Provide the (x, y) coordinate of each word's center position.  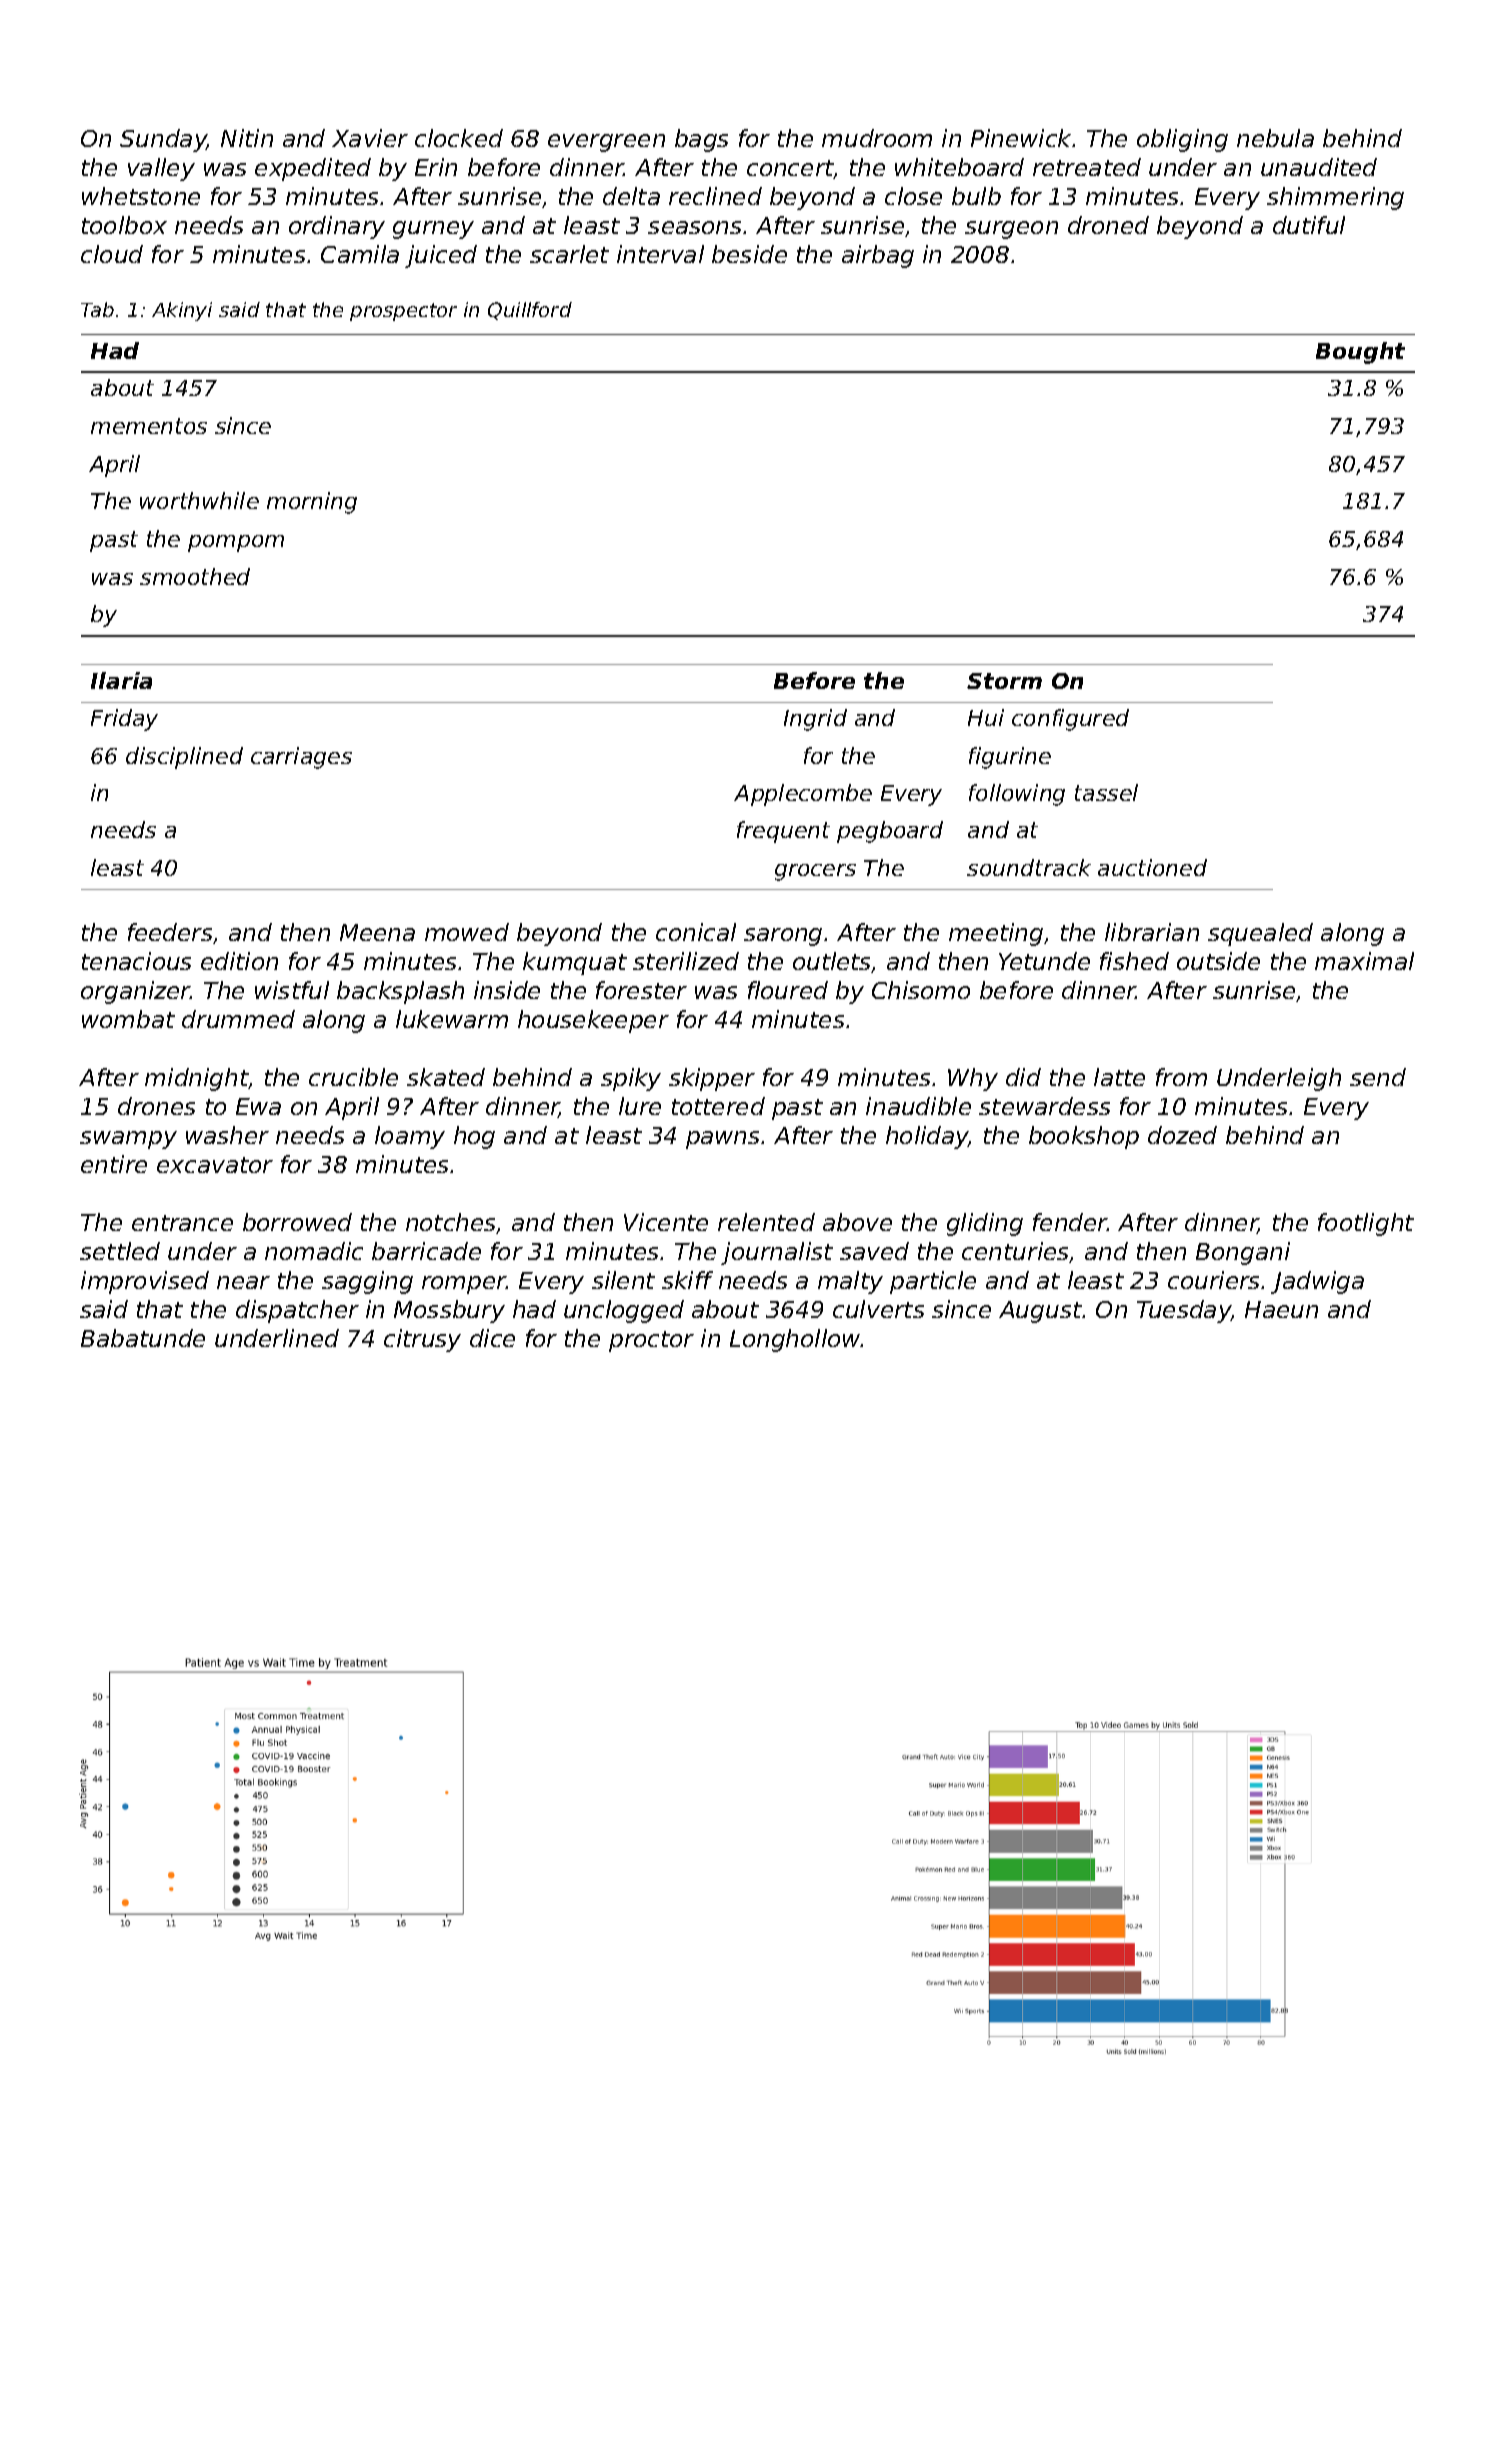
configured (1070, 720)
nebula (1275, 138)
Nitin (247, 138)
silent (623, 1280)
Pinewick (1021, 138)
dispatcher (297, 1311)
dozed (1182, 1135)
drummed (238, 1019)
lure (640, 1106)
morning (312, 503)
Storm (1004, 681)
